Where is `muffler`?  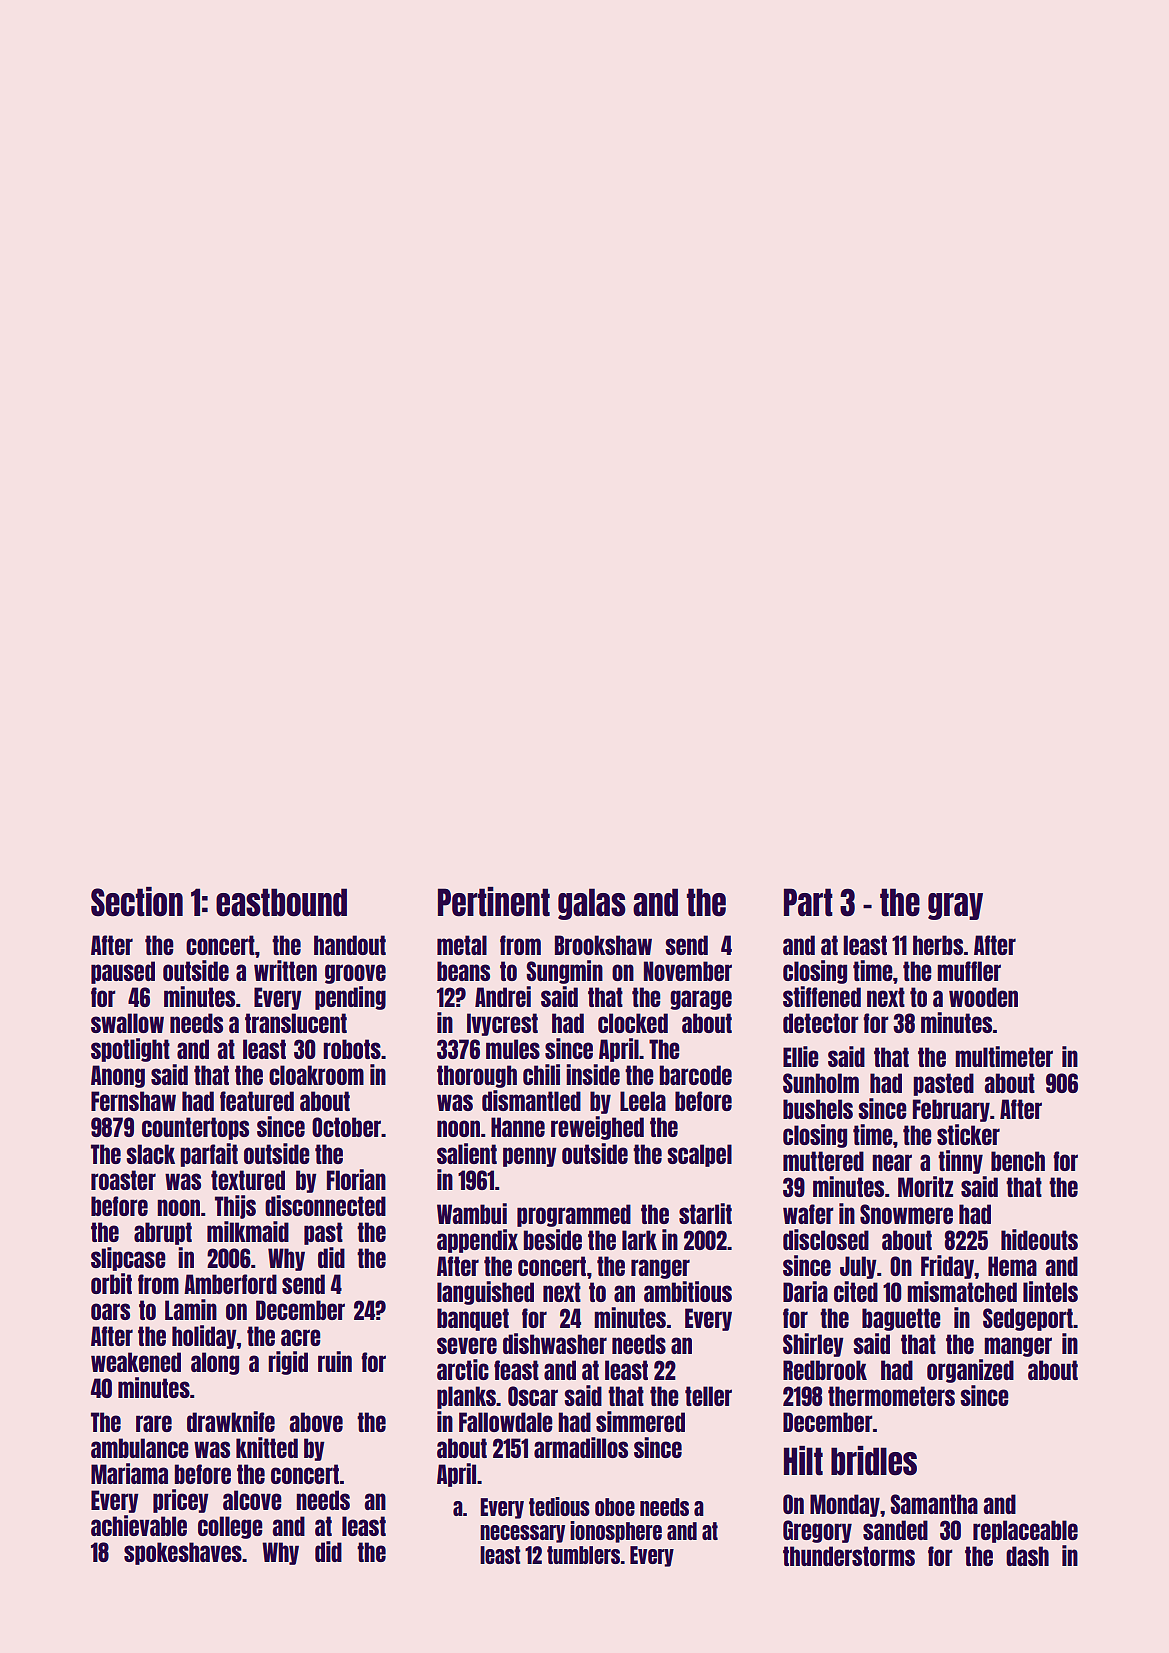 muffler is located at coordinates (969, 971).
